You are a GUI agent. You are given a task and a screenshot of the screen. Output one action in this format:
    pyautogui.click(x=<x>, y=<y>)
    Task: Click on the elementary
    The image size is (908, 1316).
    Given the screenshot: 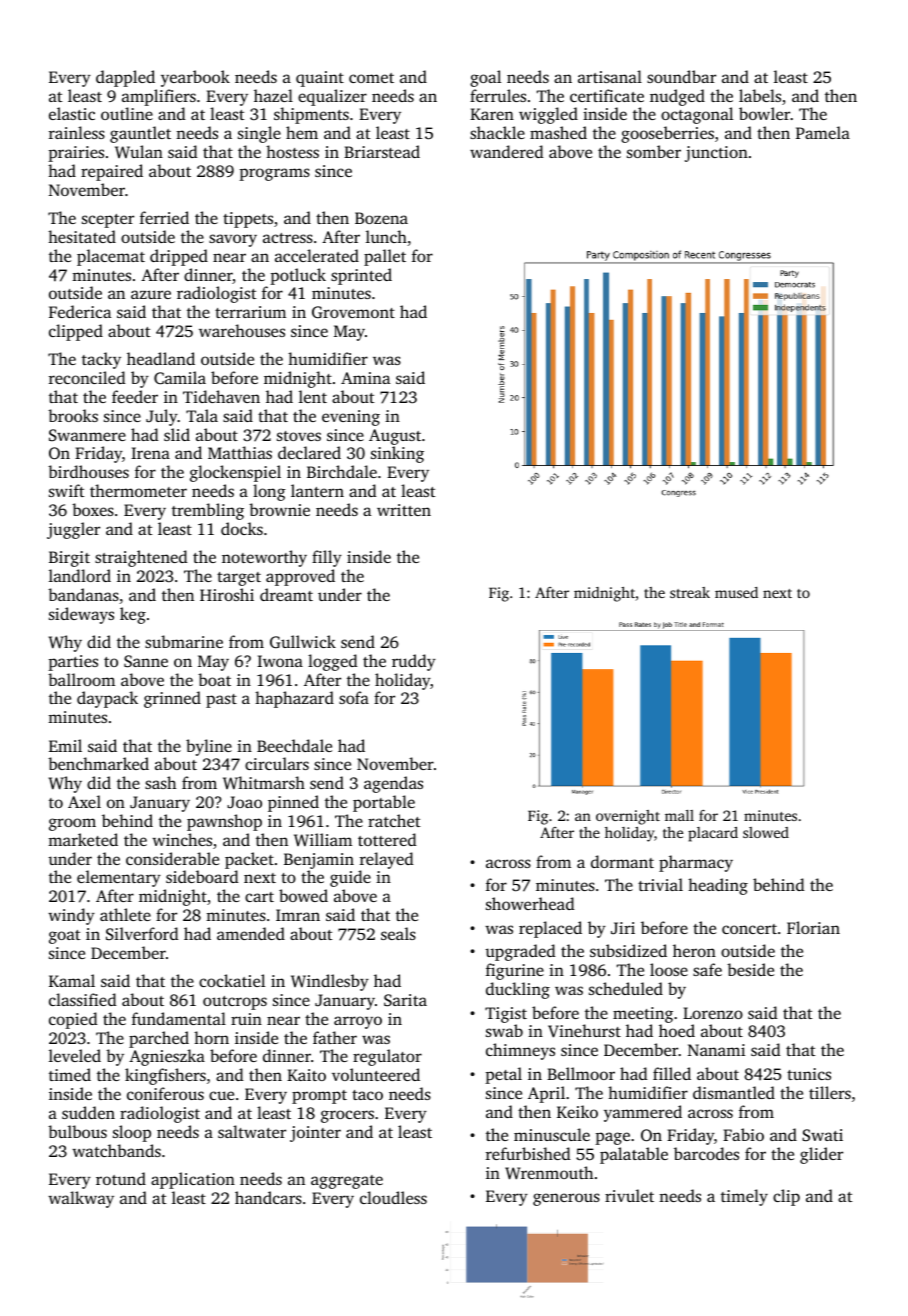 What is the action you would take?
    pyautogui.click(x=119, y=878)
